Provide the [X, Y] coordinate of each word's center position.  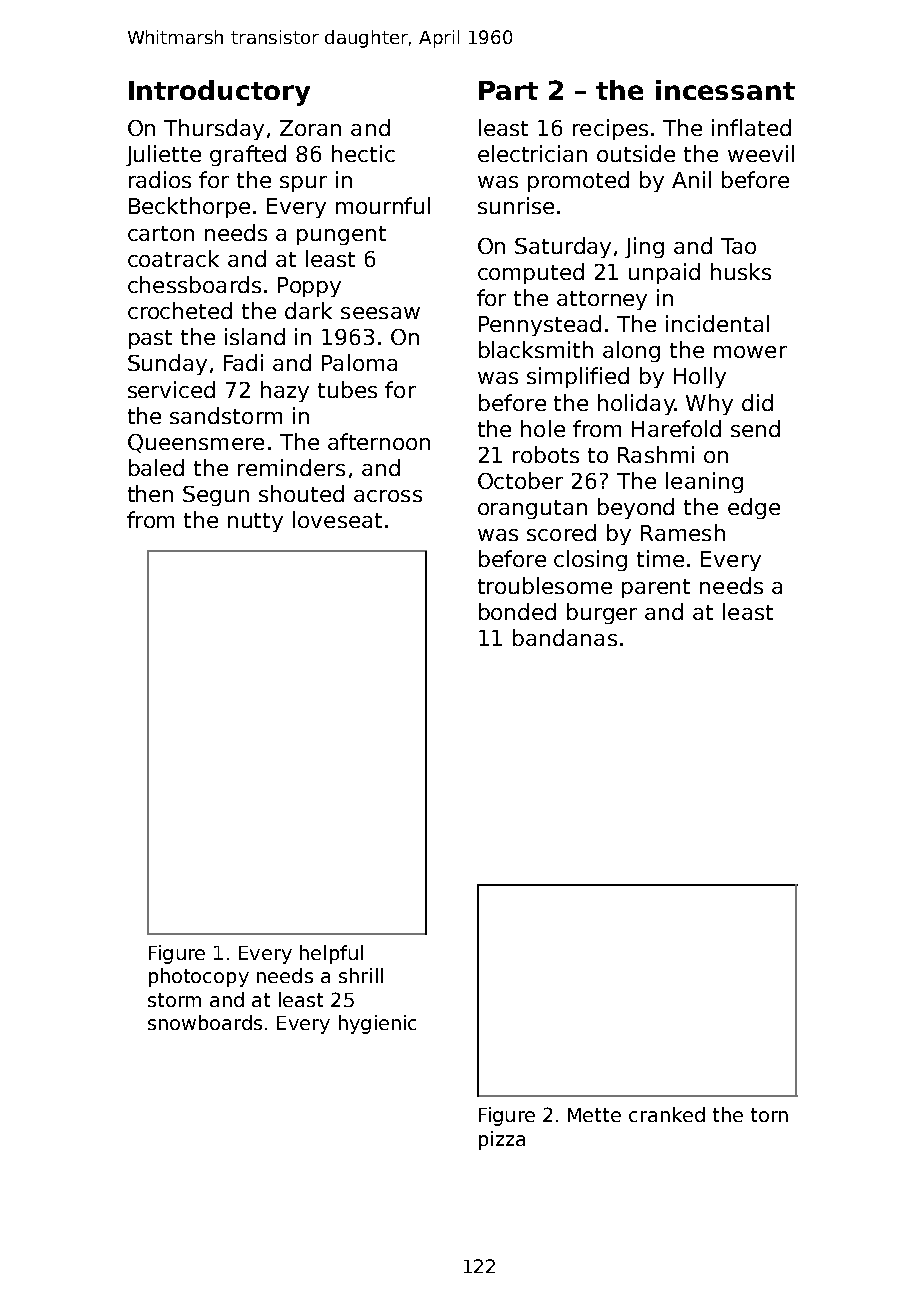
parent [656, 588]
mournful [383, 205]
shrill [361, 975]
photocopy [199, 977]
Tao [738, 246]
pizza [502, 1140]
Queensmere [196, 443]
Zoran [310, 128]
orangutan [532, 509]
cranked [667, 1114]
